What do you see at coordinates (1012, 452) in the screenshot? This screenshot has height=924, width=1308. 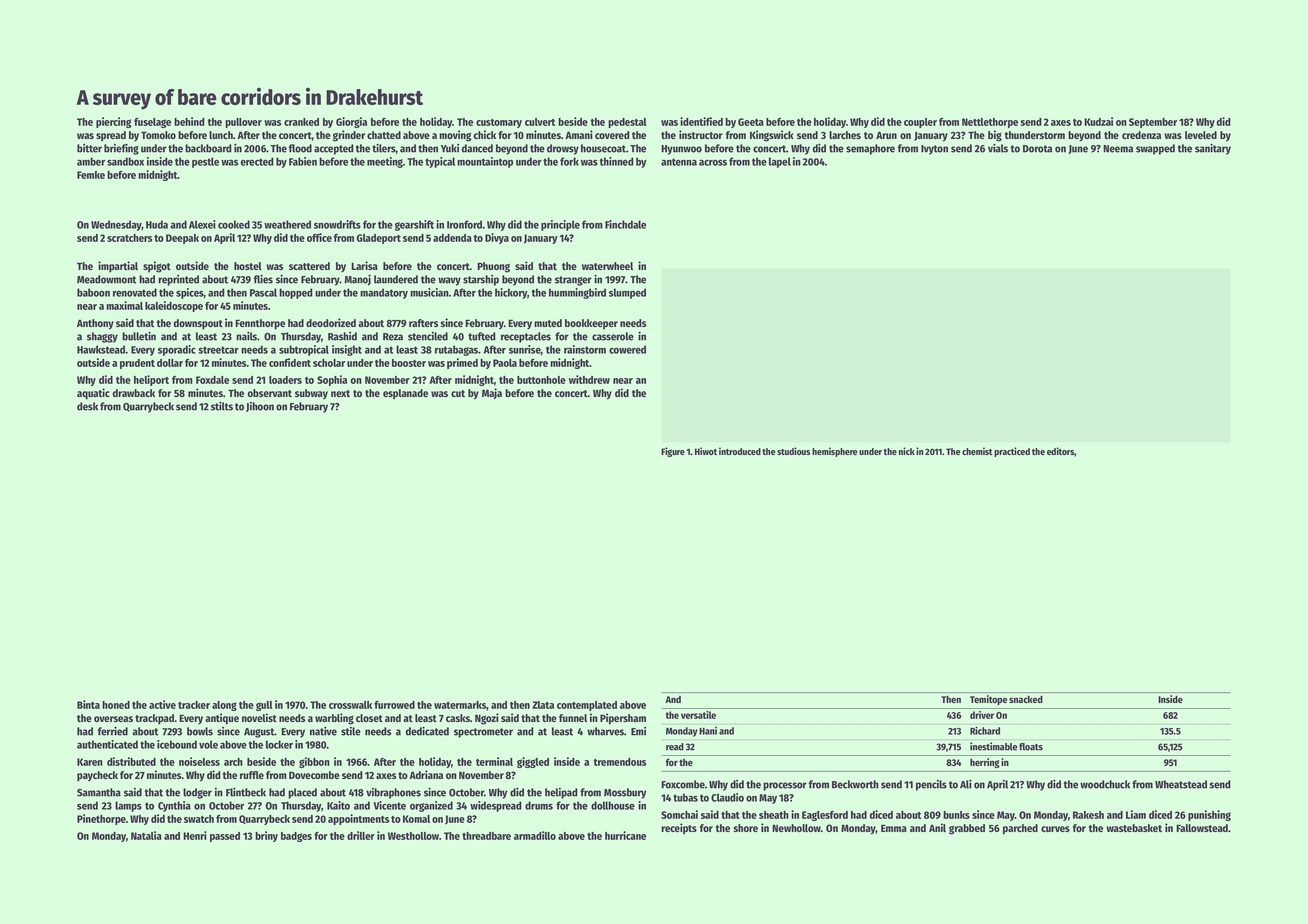 I see `practiced` at bounding box center [1012, 452].
